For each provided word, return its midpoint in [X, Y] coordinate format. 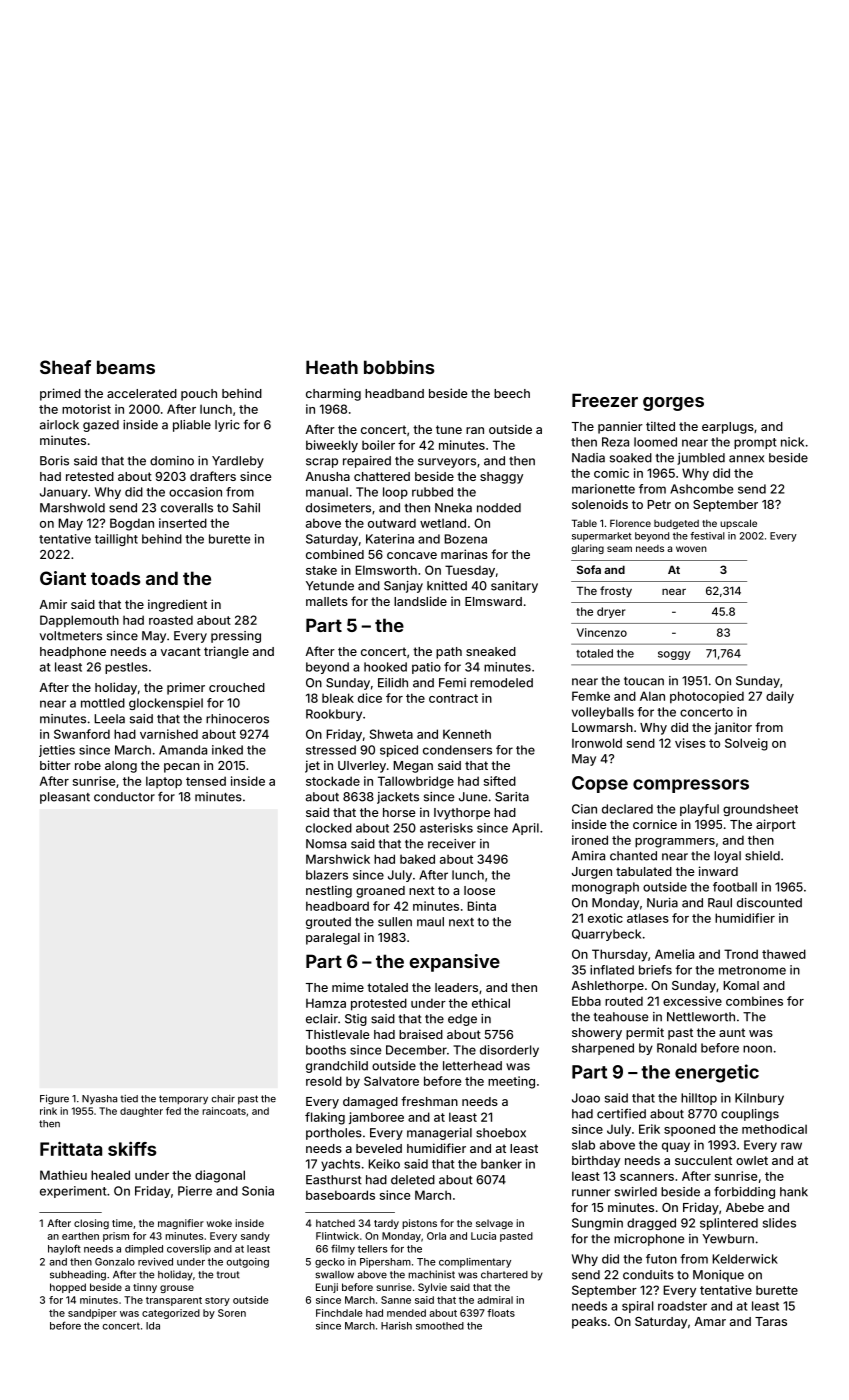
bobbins [399, 367]
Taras [771, 1321]
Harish [396, 1326]
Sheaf [65, 367]
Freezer [605, 400]
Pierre [195, 1191]
